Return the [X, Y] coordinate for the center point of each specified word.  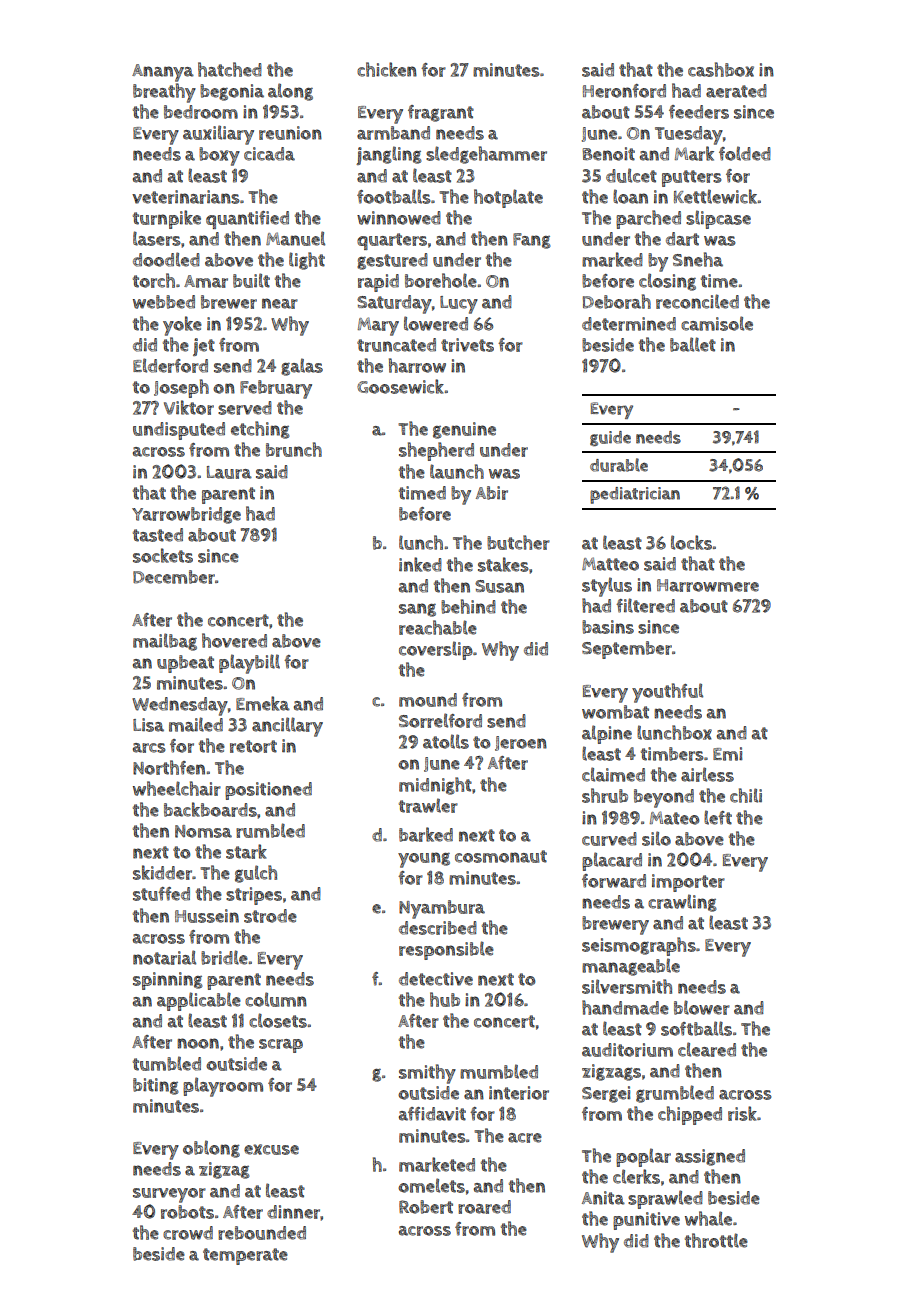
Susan [499, 586]
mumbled [499, 1071]
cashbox [721, 69]
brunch [294, 449]
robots [187, 1212]
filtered [645, 605]
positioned [268, 791]
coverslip [436, 650]
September [627, 650]
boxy [219, 156]
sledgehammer [486, 155]
